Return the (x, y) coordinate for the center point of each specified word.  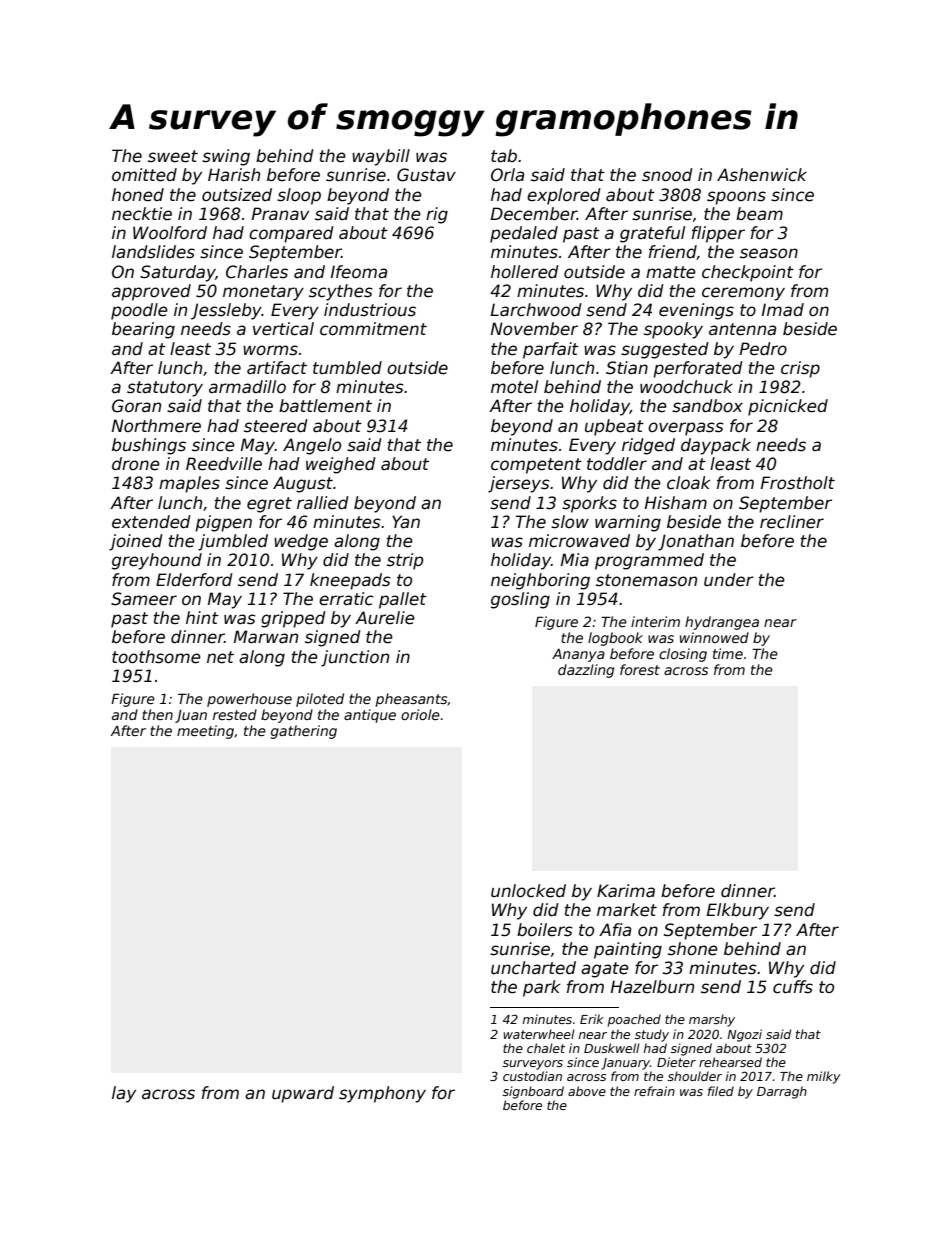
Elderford (194, 580)
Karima (626, 890)
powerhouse (249, 700)
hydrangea (722, 623)
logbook (615, 639)
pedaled (524, 234)
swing (226, 157)
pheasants (411, 700)
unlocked (528, 891)
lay (124, 1094)
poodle (139, 311)
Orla (507, 175)
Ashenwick (762, 175)
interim (655, 621)
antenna (742, 329)
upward (303, 1094)
